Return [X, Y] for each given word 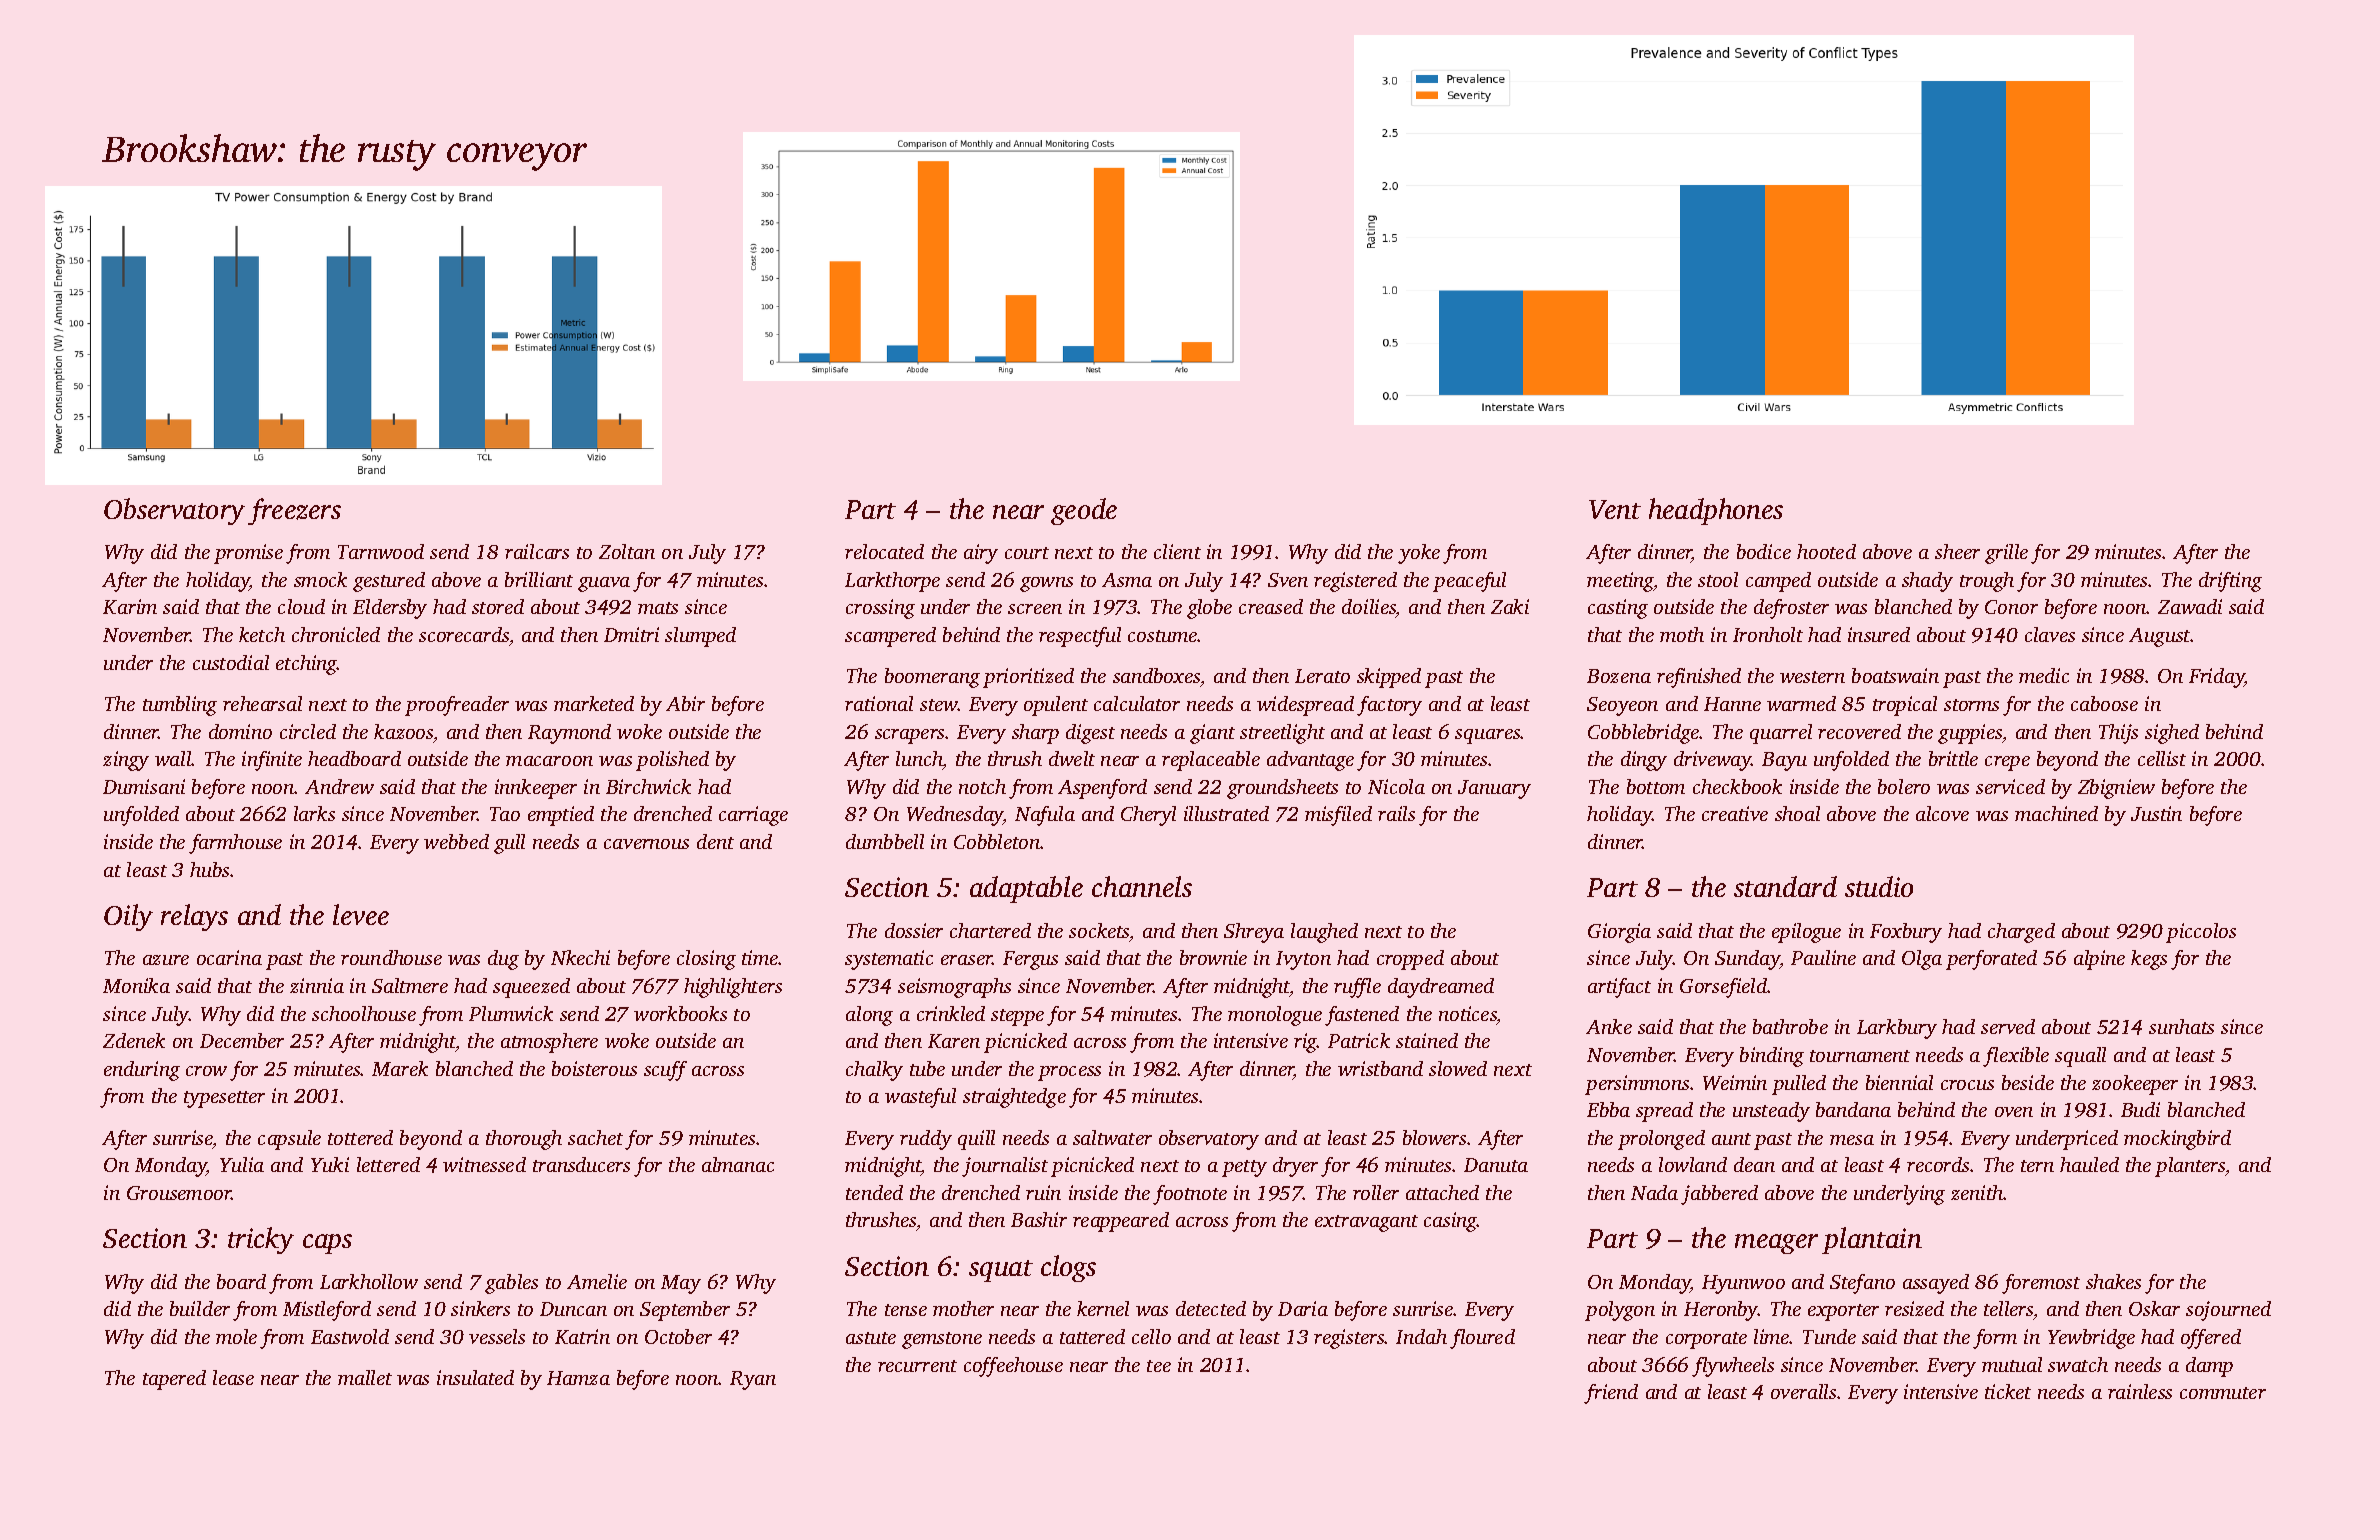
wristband [1380, 1068]
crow [206, 1071]
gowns [1046, 584]
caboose [2104, 703]
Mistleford [327, 1311]
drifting [2230, 582]
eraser [967, 960]
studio [1879, 886]
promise [248, 554]
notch [982, 786]
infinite [272, 761]
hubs [209, 869]
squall [2080, 1057]
